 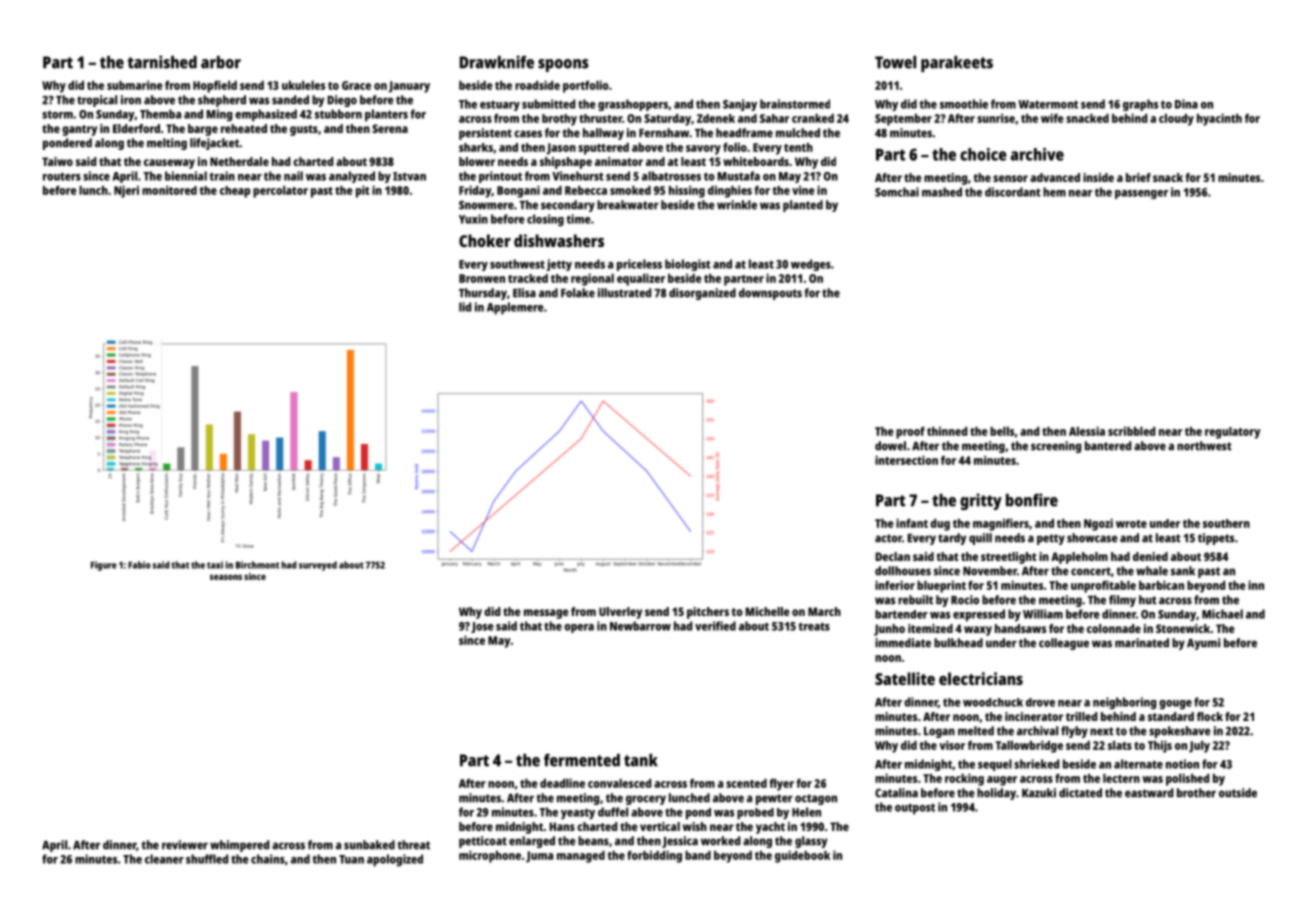 I want to click on equalizer, so click(x=641, y=279).
